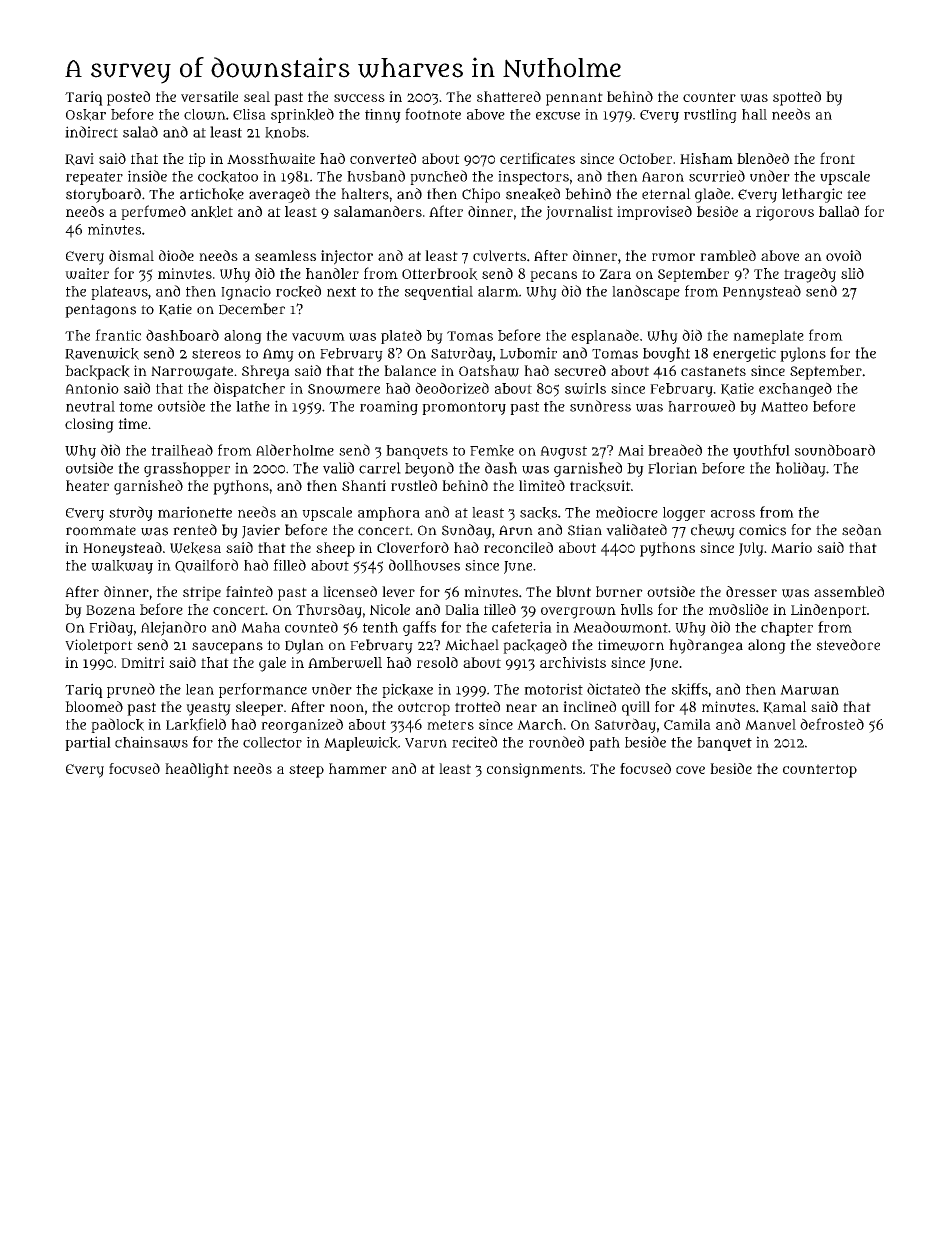 The height and width of the screenshot is (1233, 952). I want to click on tragedy, so click(810, 275).
